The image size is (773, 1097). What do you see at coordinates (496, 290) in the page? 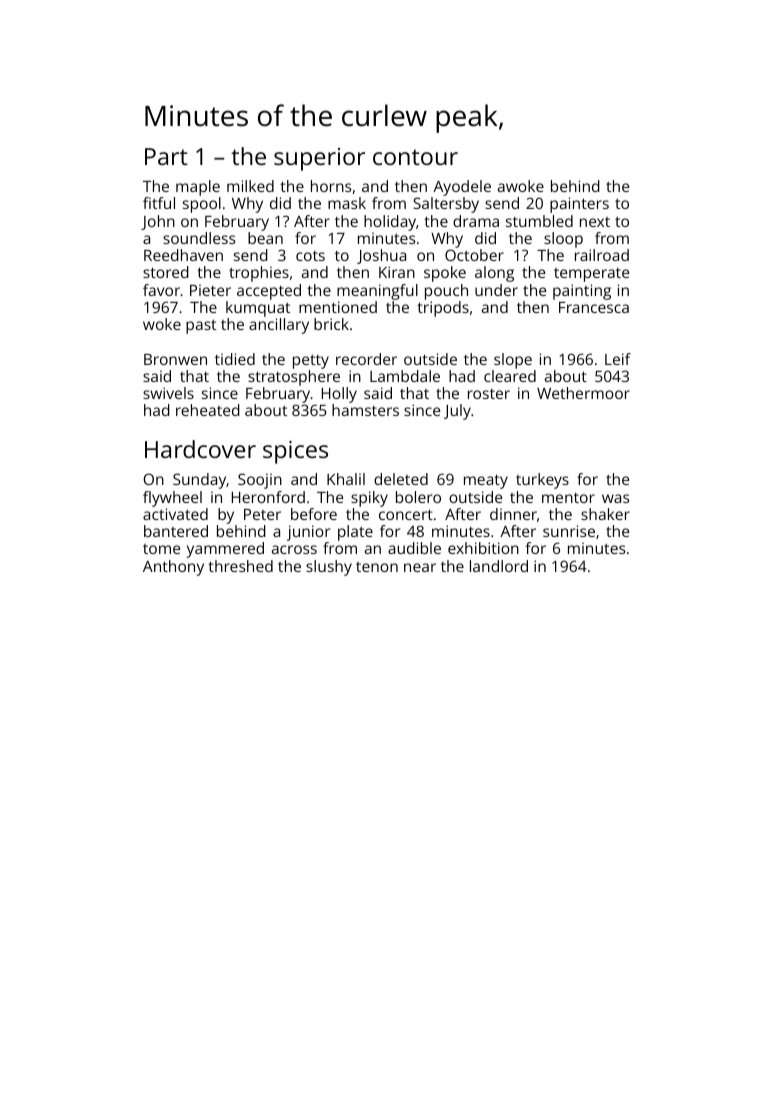
I see `under` at bounding box center [496, 290].
